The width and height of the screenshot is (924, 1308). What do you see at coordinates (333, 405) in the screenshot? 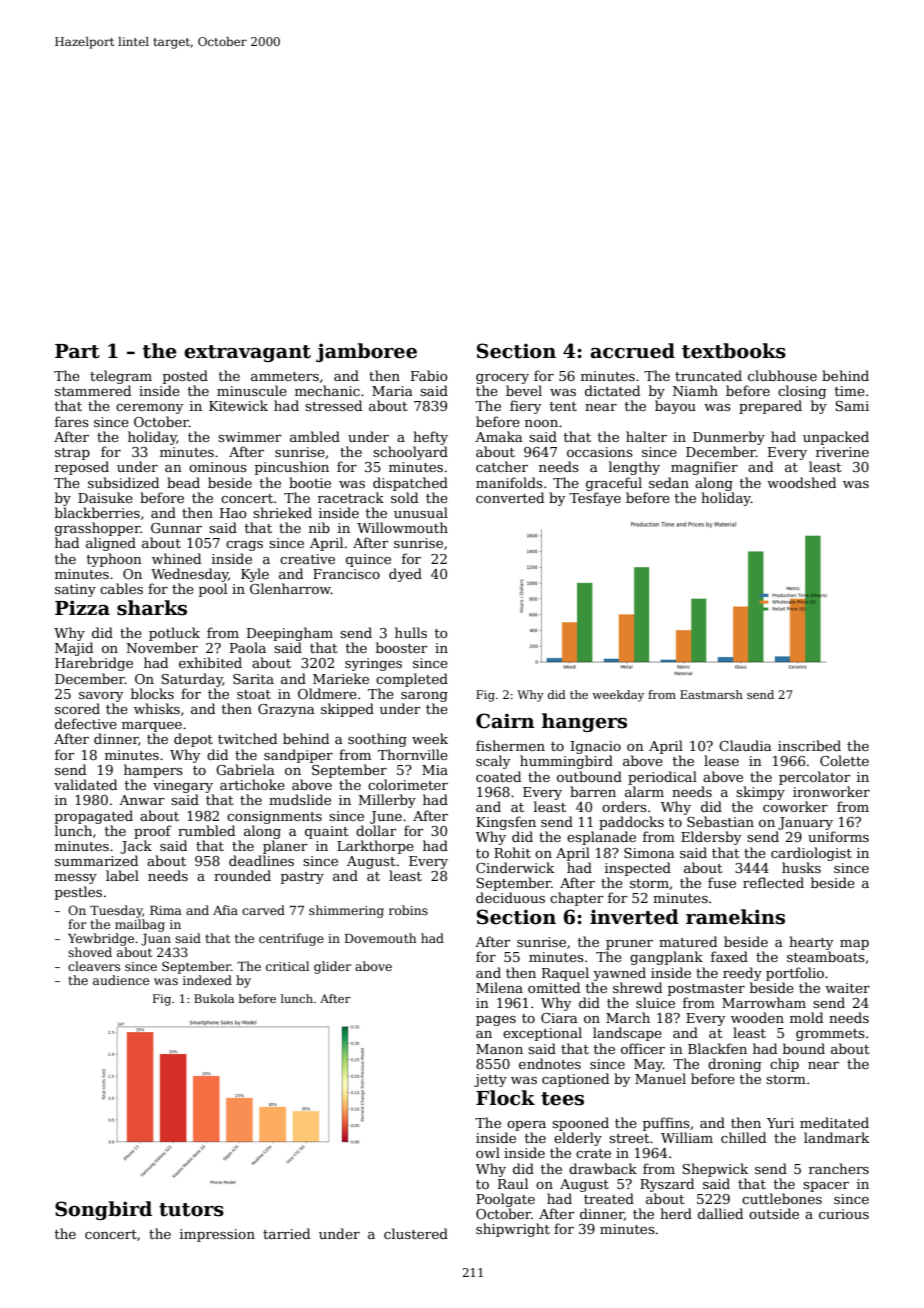
I see `stressed` at bounding box center [333, 405].
